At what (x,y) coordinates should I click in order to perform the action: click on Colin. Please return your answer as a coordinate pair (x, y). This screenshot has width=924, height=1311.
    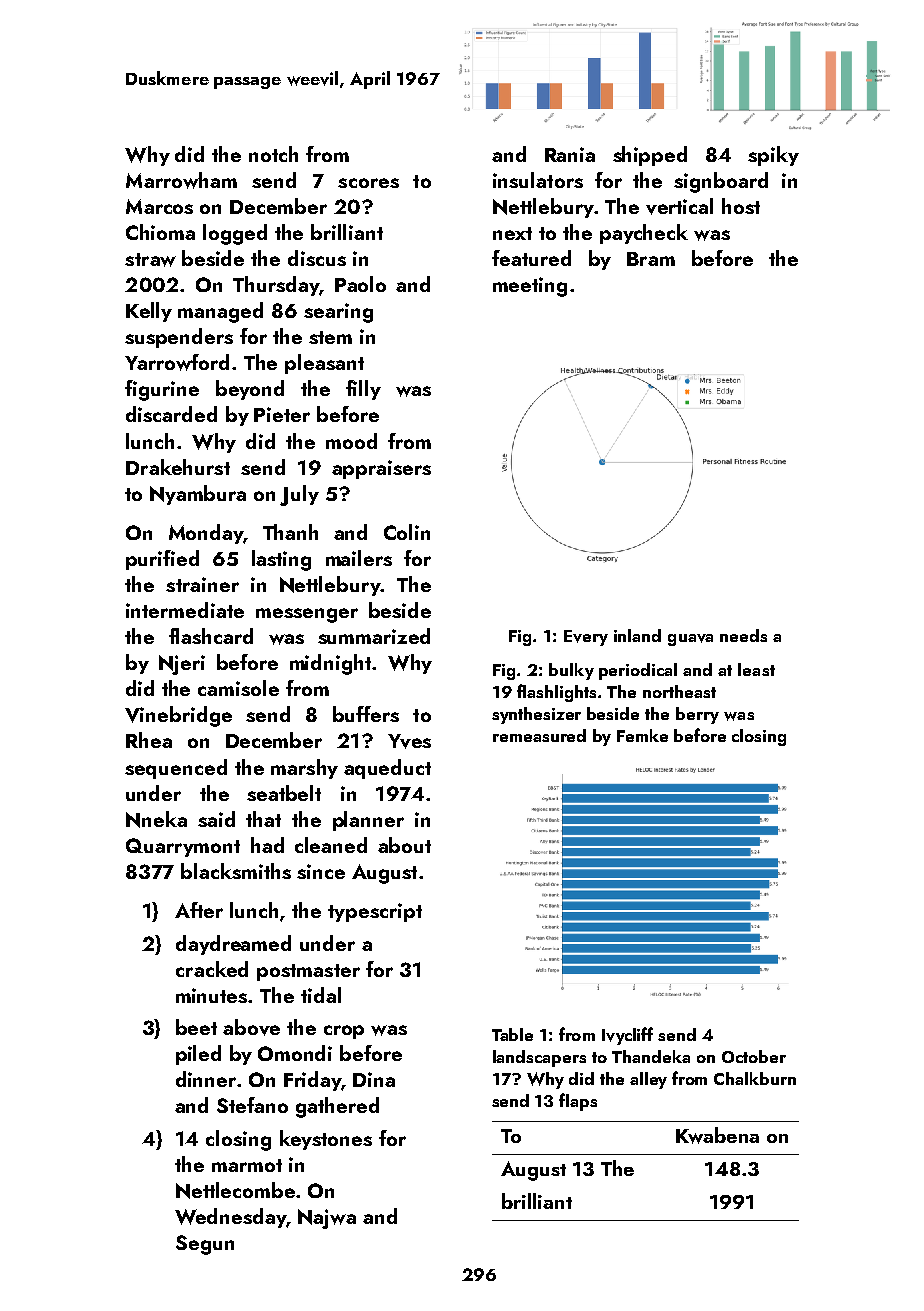
    Looking at the image, I should click on (407, 532).
